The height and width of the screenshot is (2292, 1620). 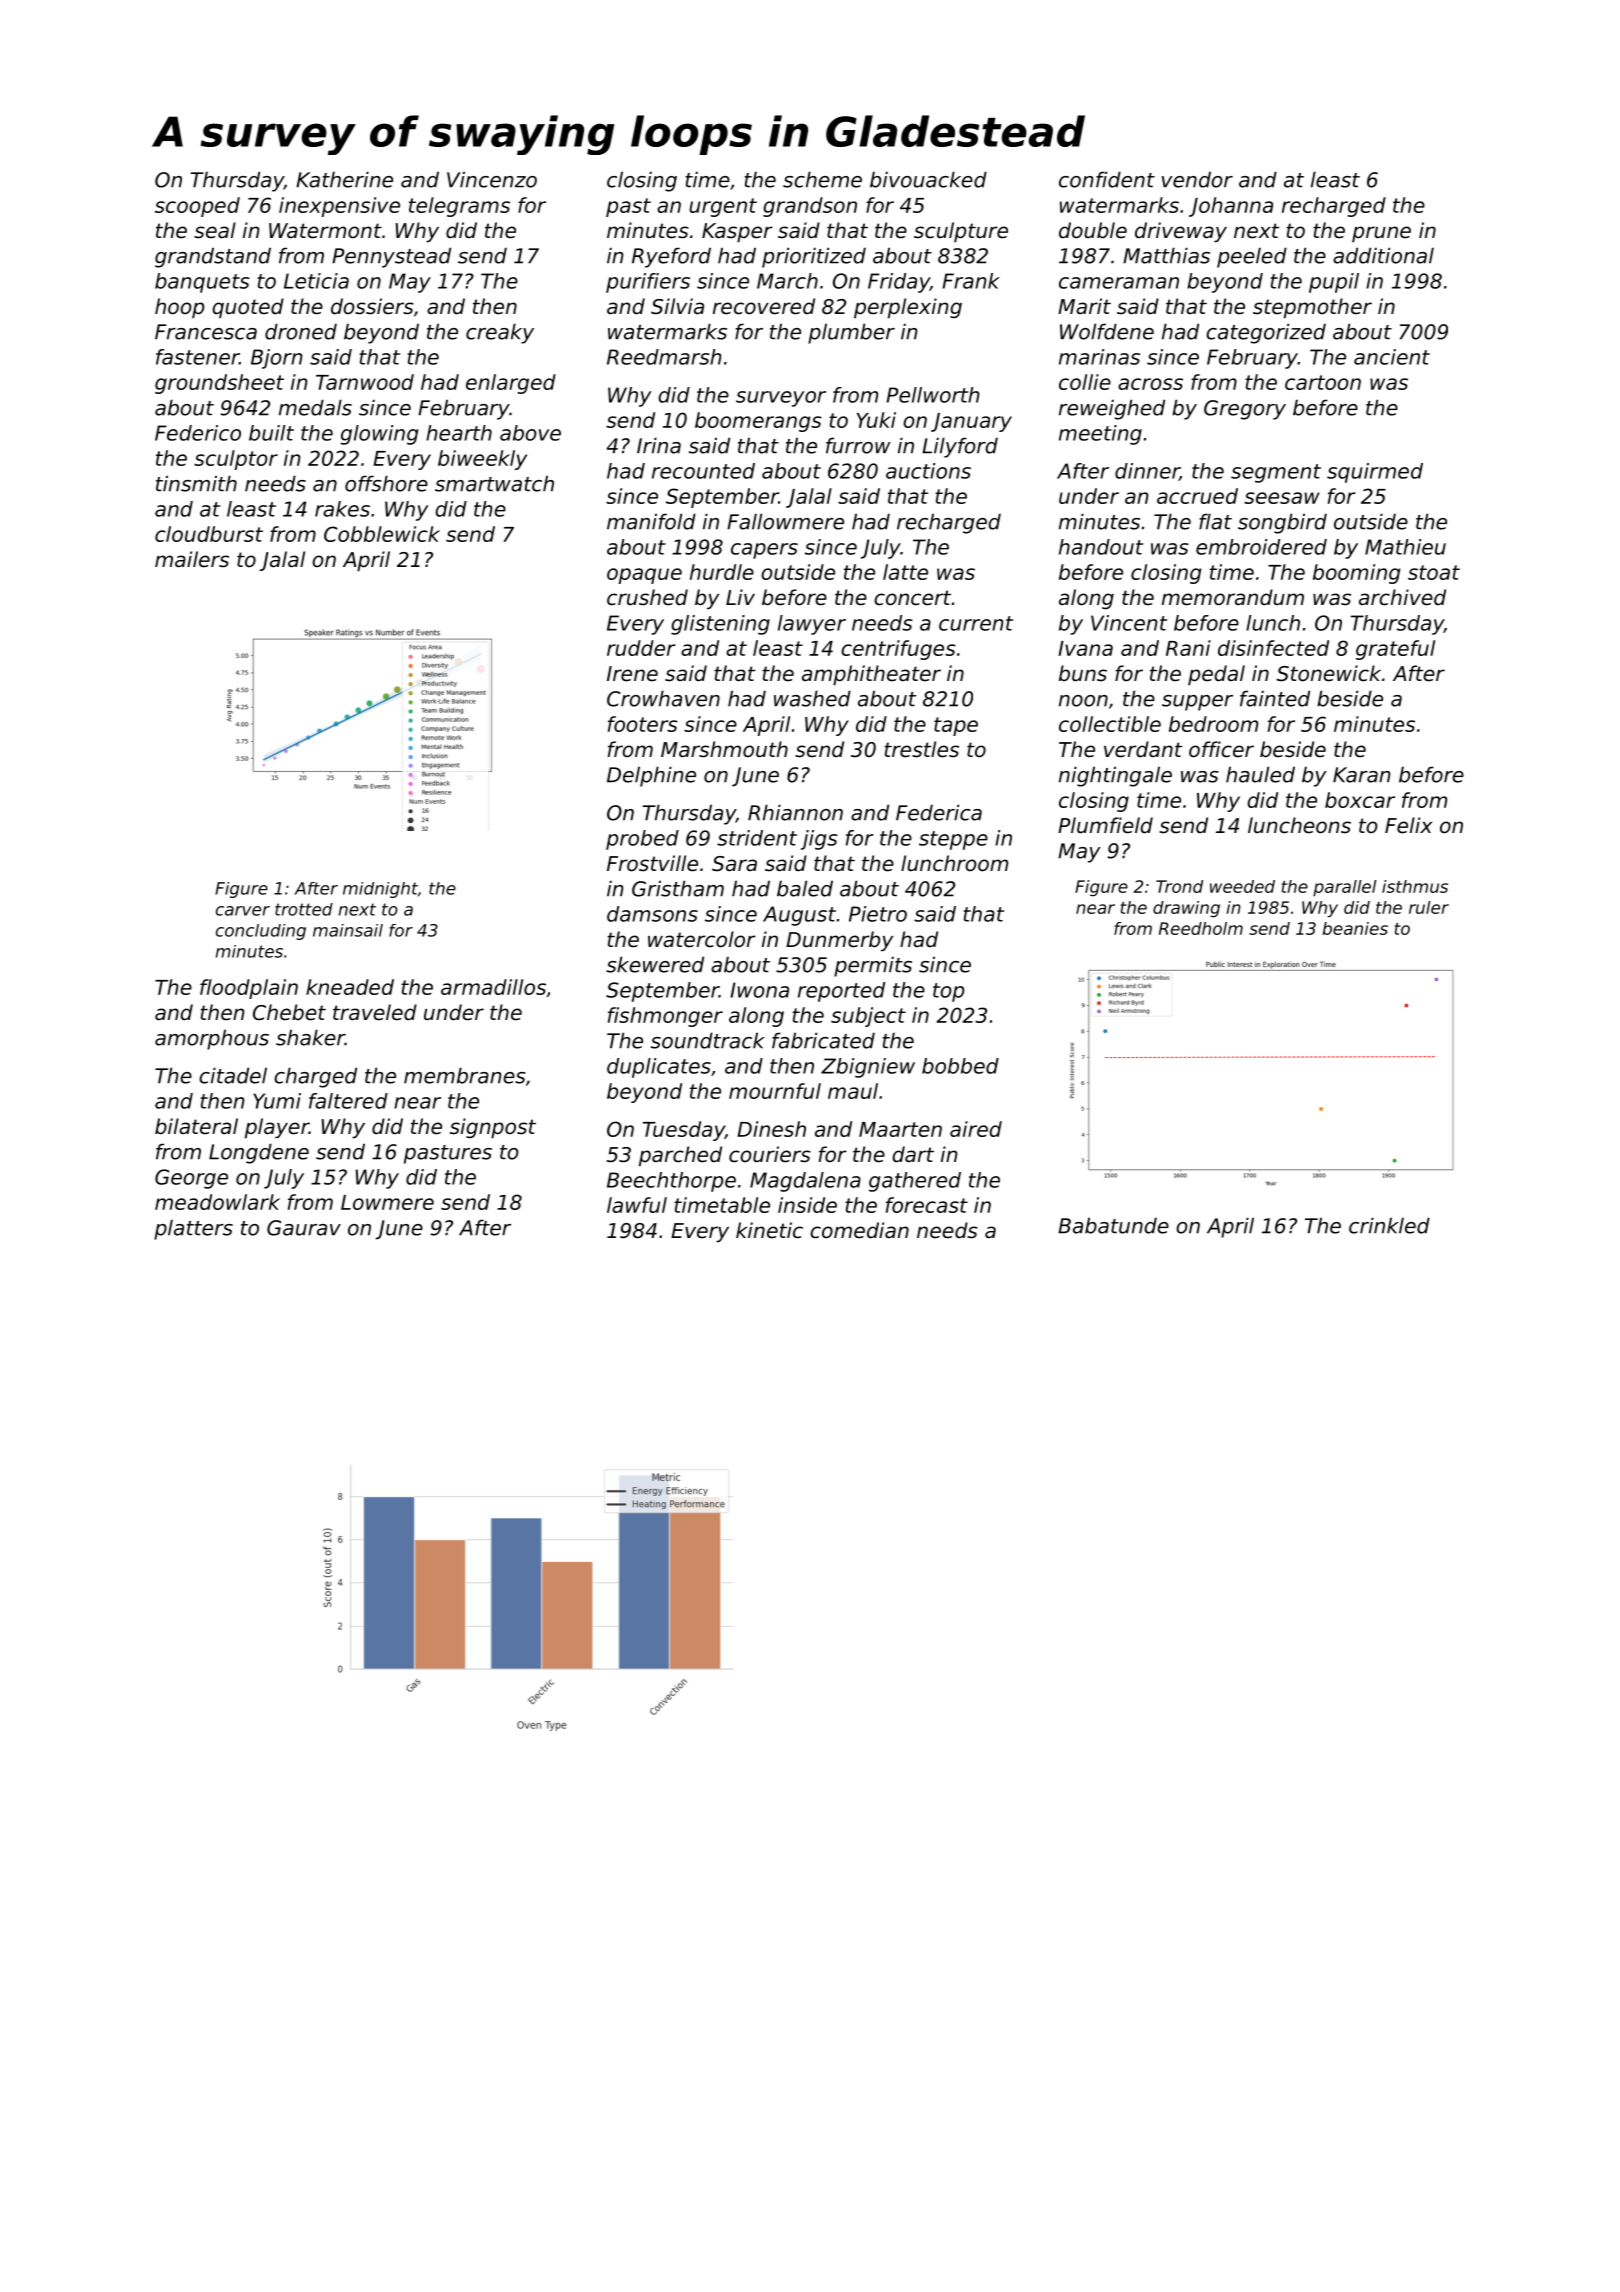 What do you see at coordinates (868, 1017) in the screenshot?
I see `subject` at bounding box center [868, 1017].
